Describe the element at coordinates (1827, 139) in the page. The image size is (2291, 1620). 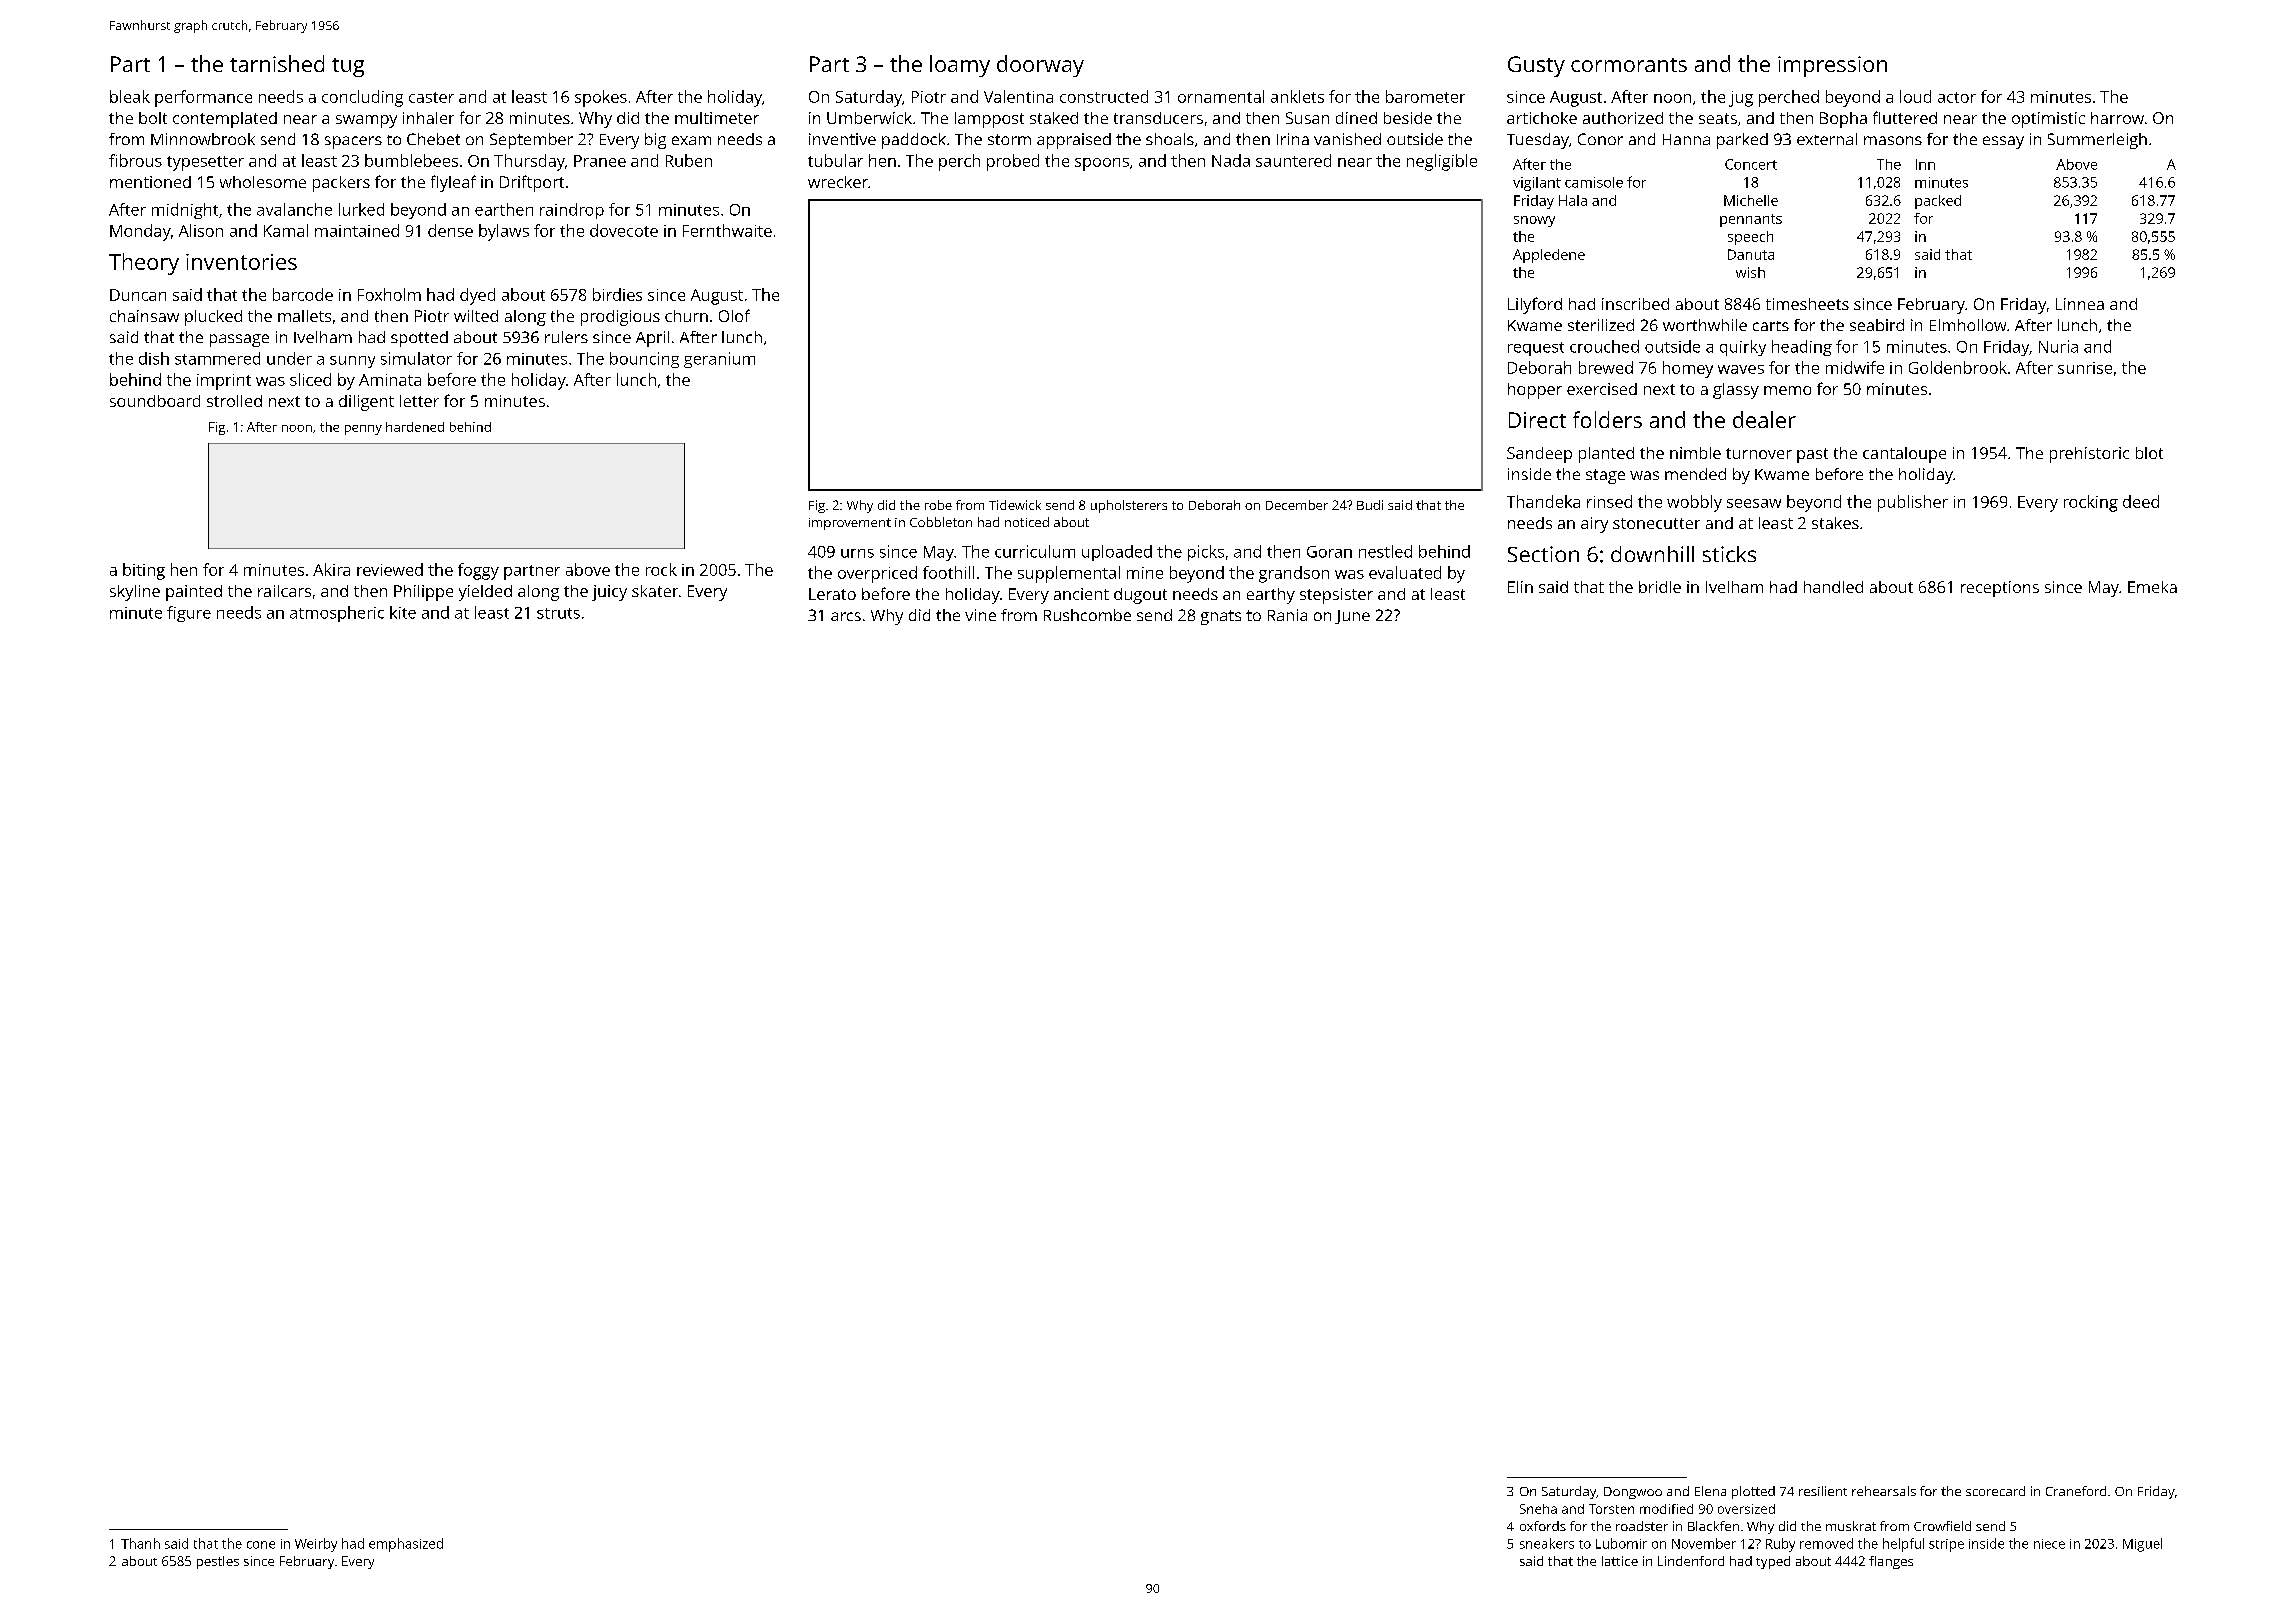
I see `external` at that location.
